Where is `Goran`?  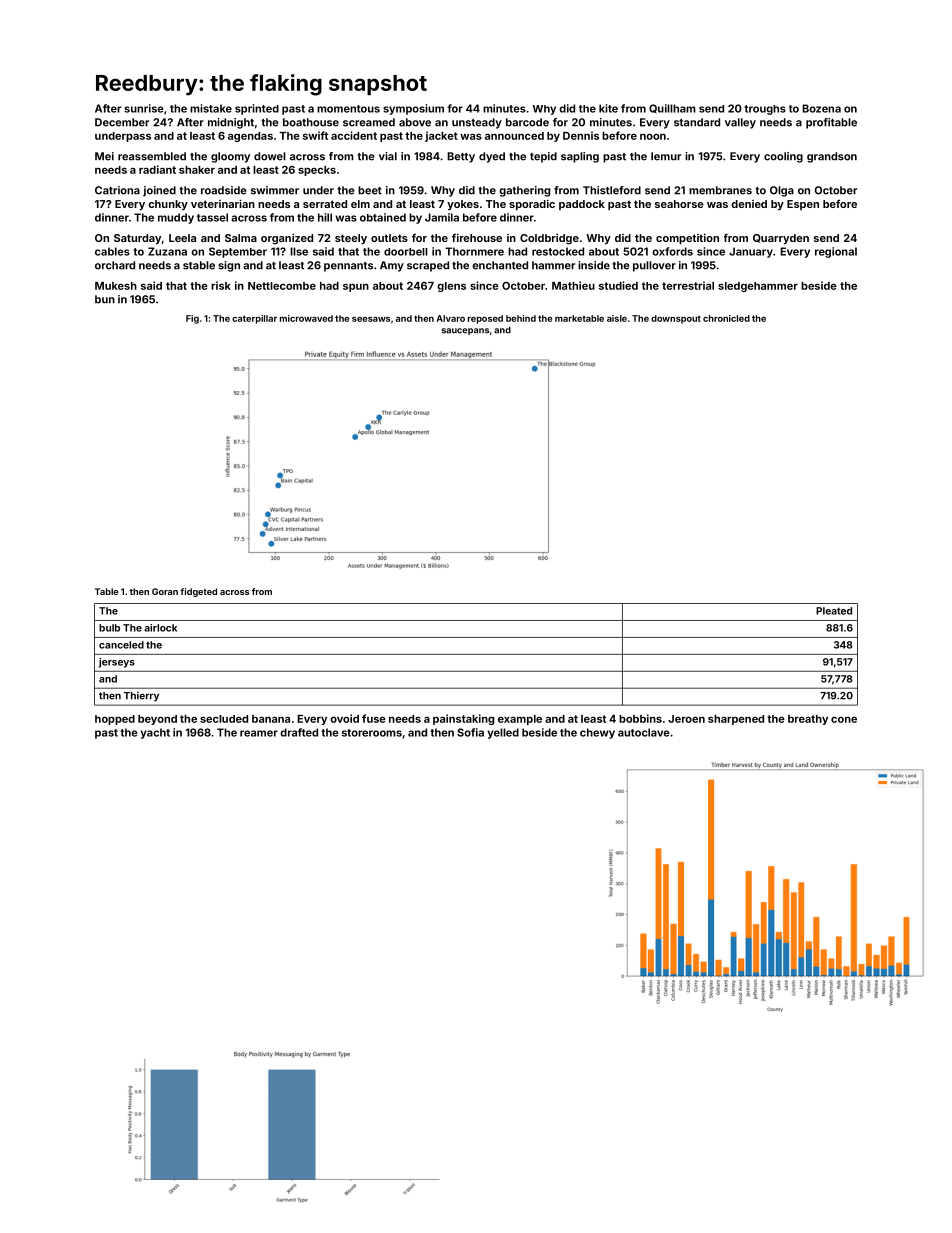 Goran is located at coordinates (165, 591).
